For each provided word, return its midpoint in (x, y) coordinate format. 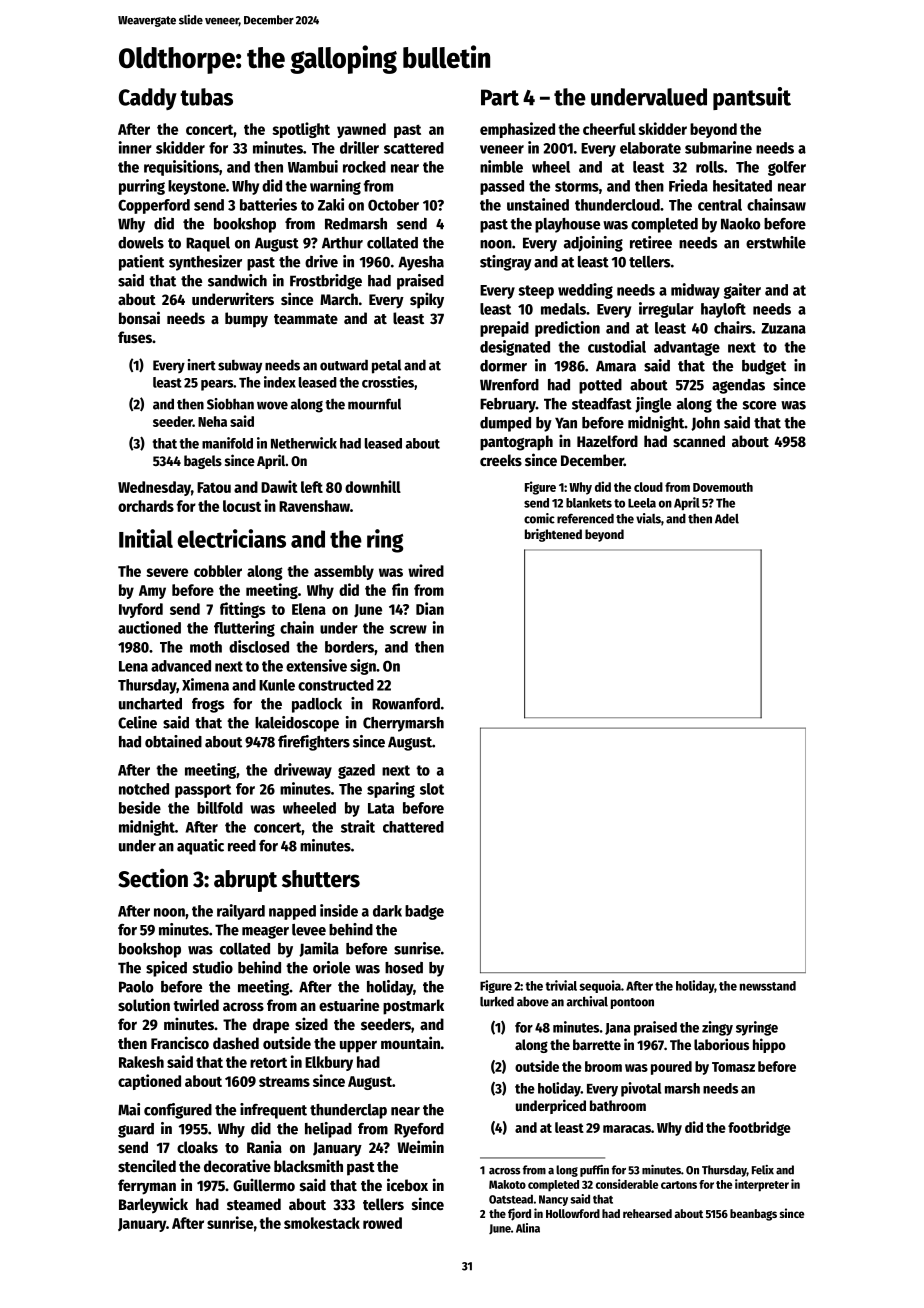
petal (387, 366)
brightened (553, 535)
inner (135, 147)
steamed (254, 1204)
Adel (727, 519)
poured (671, 1068)
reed (242, 846)
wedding (585, 291)
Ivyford (141, 610)
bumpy (246, 320)
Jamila (319, 949)
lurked (497, 1002)
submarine (718, 147)
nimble (501, 166)
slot (432, 789)
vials (648, 518)
